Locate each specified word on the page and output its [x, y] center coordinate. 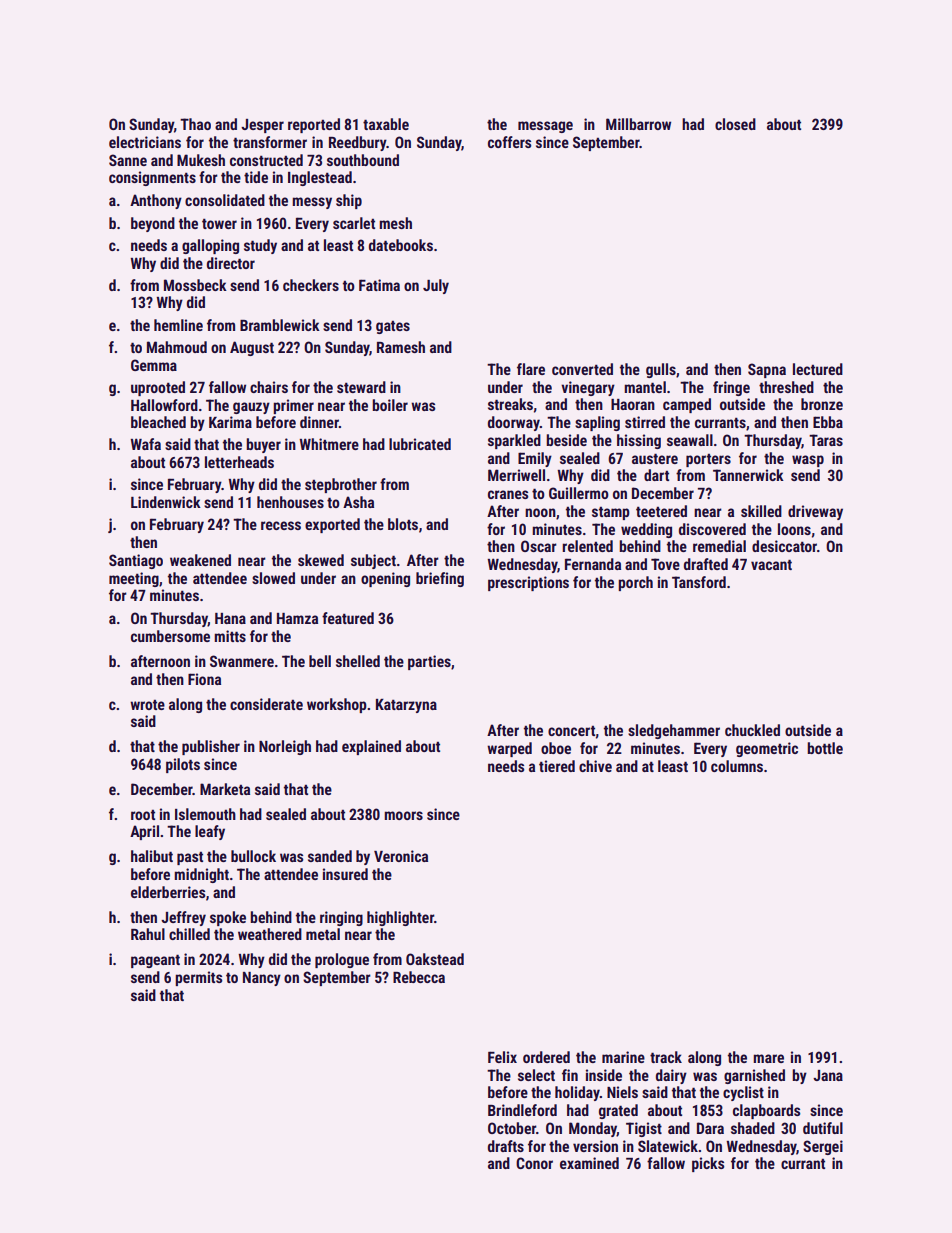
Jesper [262, 126]
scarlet [354, 223]
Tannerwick [748, 475]
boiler [390, 405]
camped [687, 405]
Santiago [136, 561]
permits [199, 978]
